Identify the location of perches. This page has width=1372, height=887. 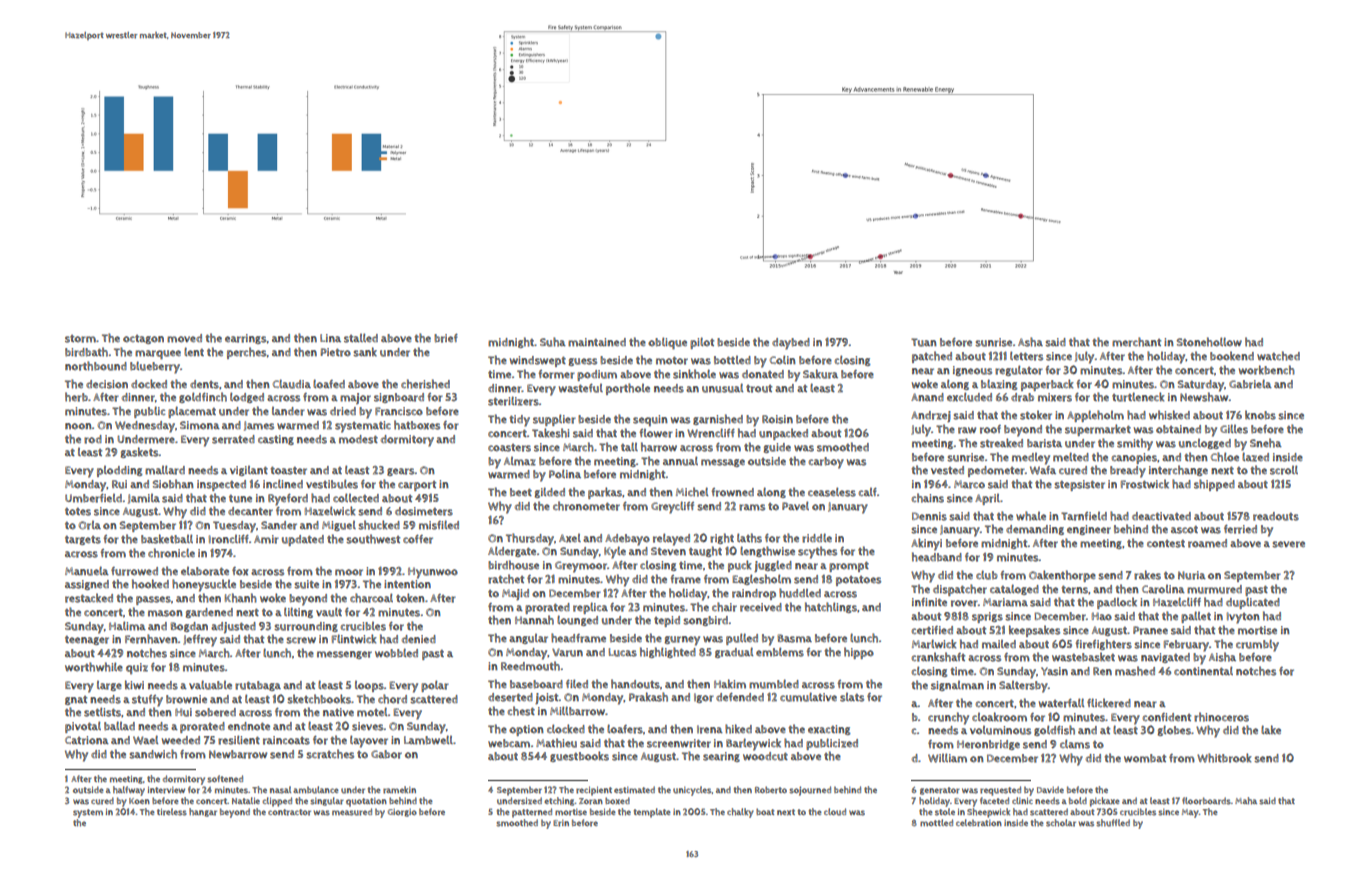
(247, 353).
